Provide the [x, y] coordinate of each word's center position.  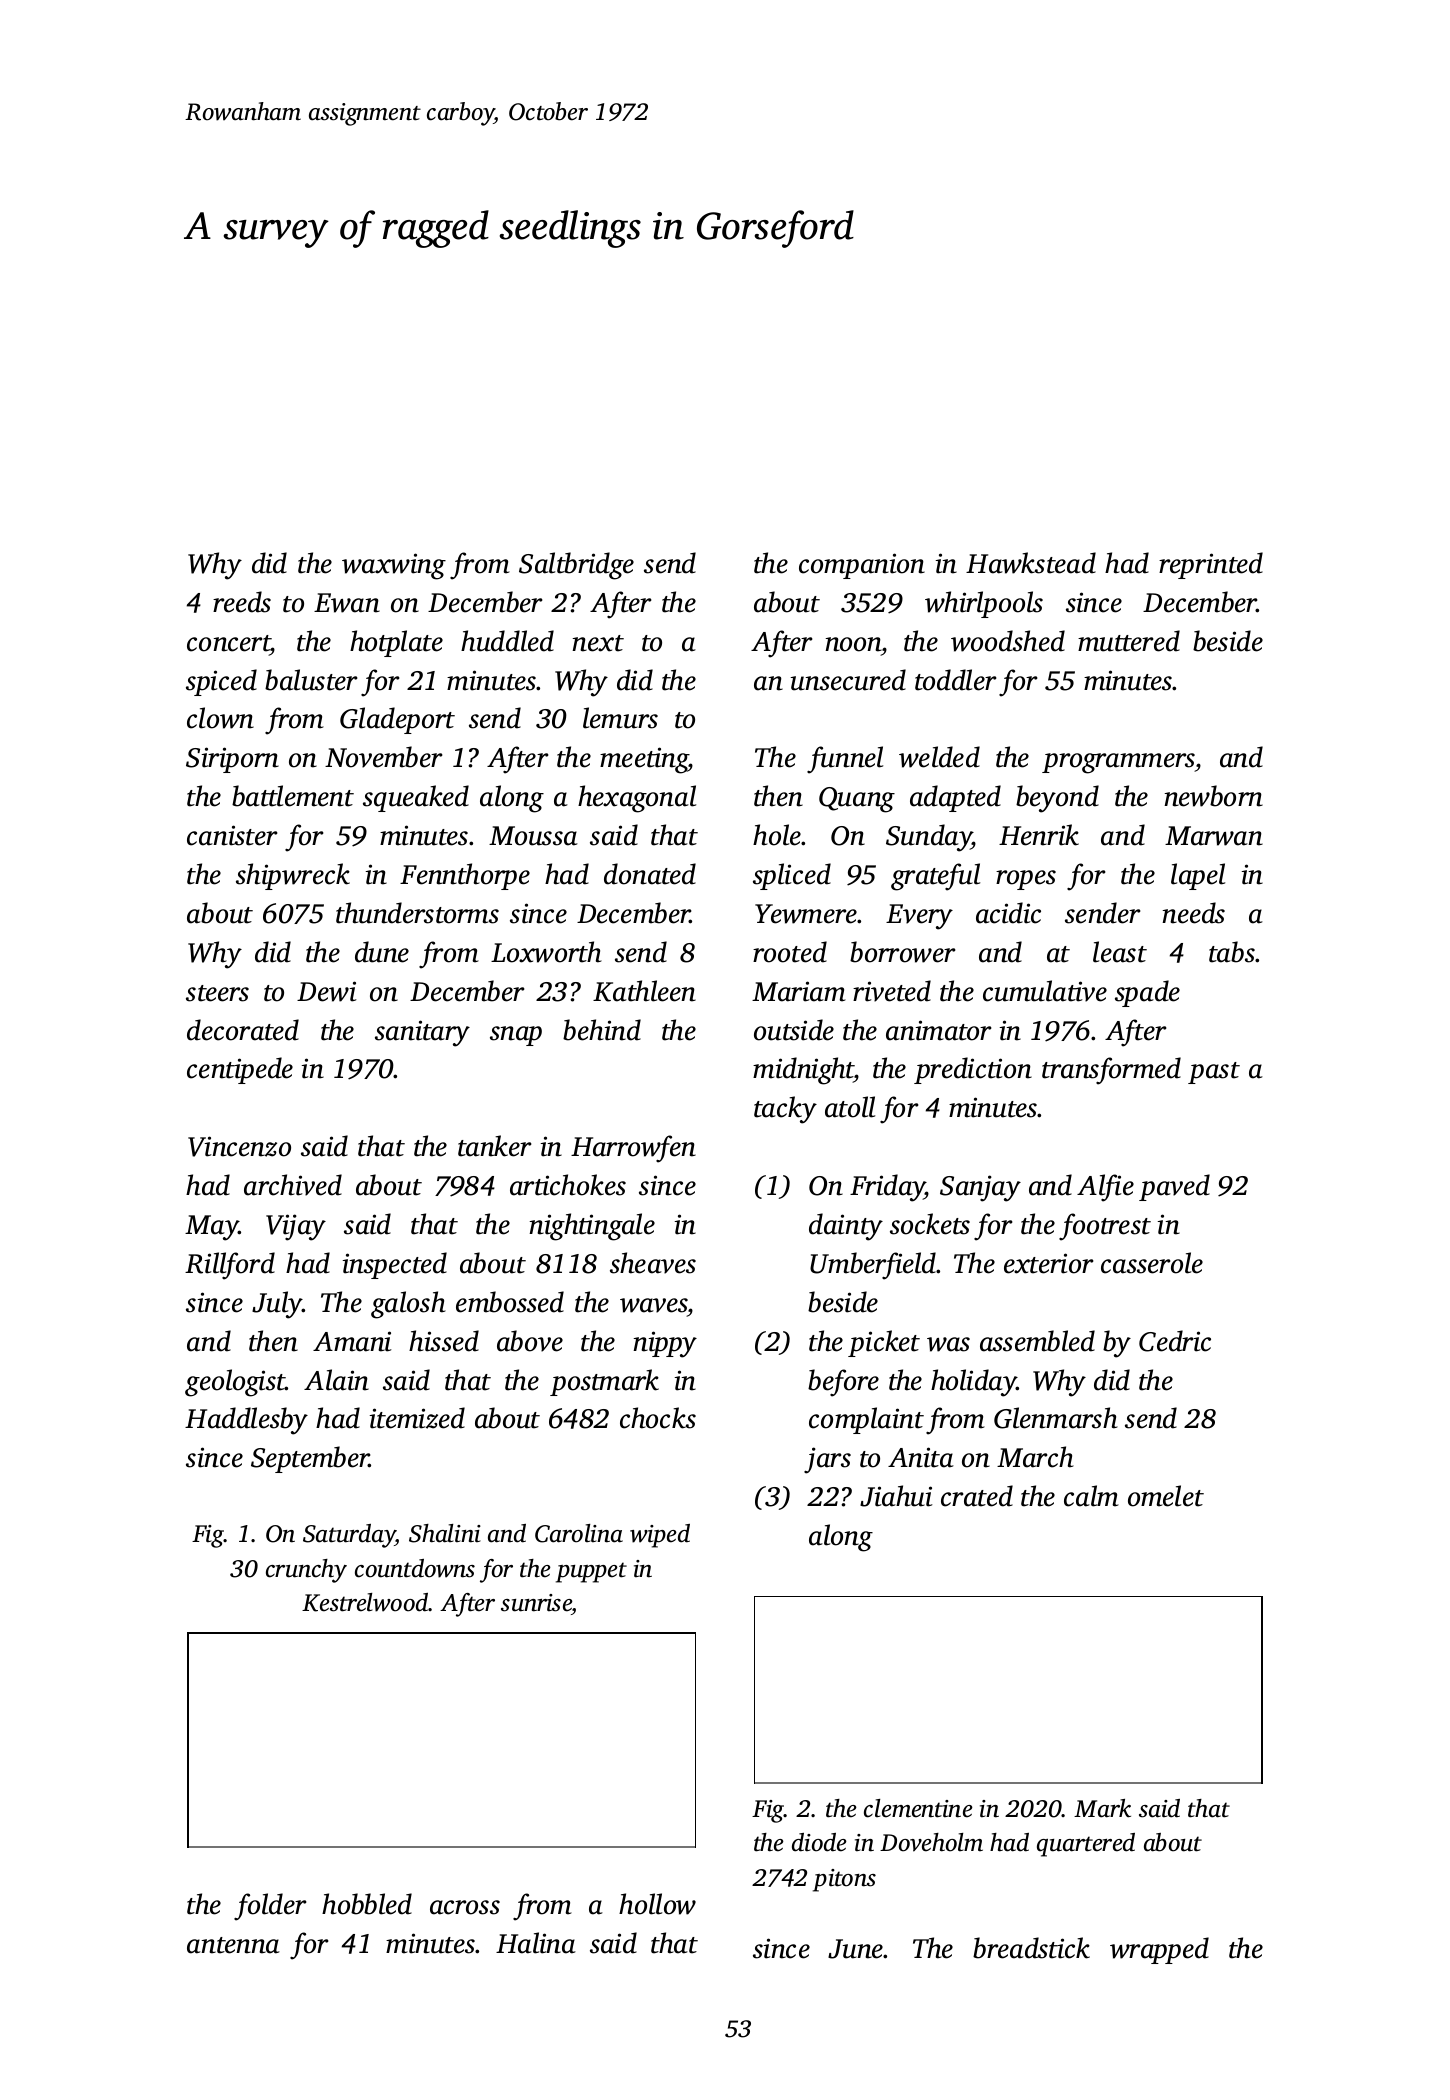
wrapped [1159, 1950]
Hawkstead [1031, 563]
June [856, 1949]
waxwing [394, 566]
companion [862, 566]
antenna [233, 1945]
